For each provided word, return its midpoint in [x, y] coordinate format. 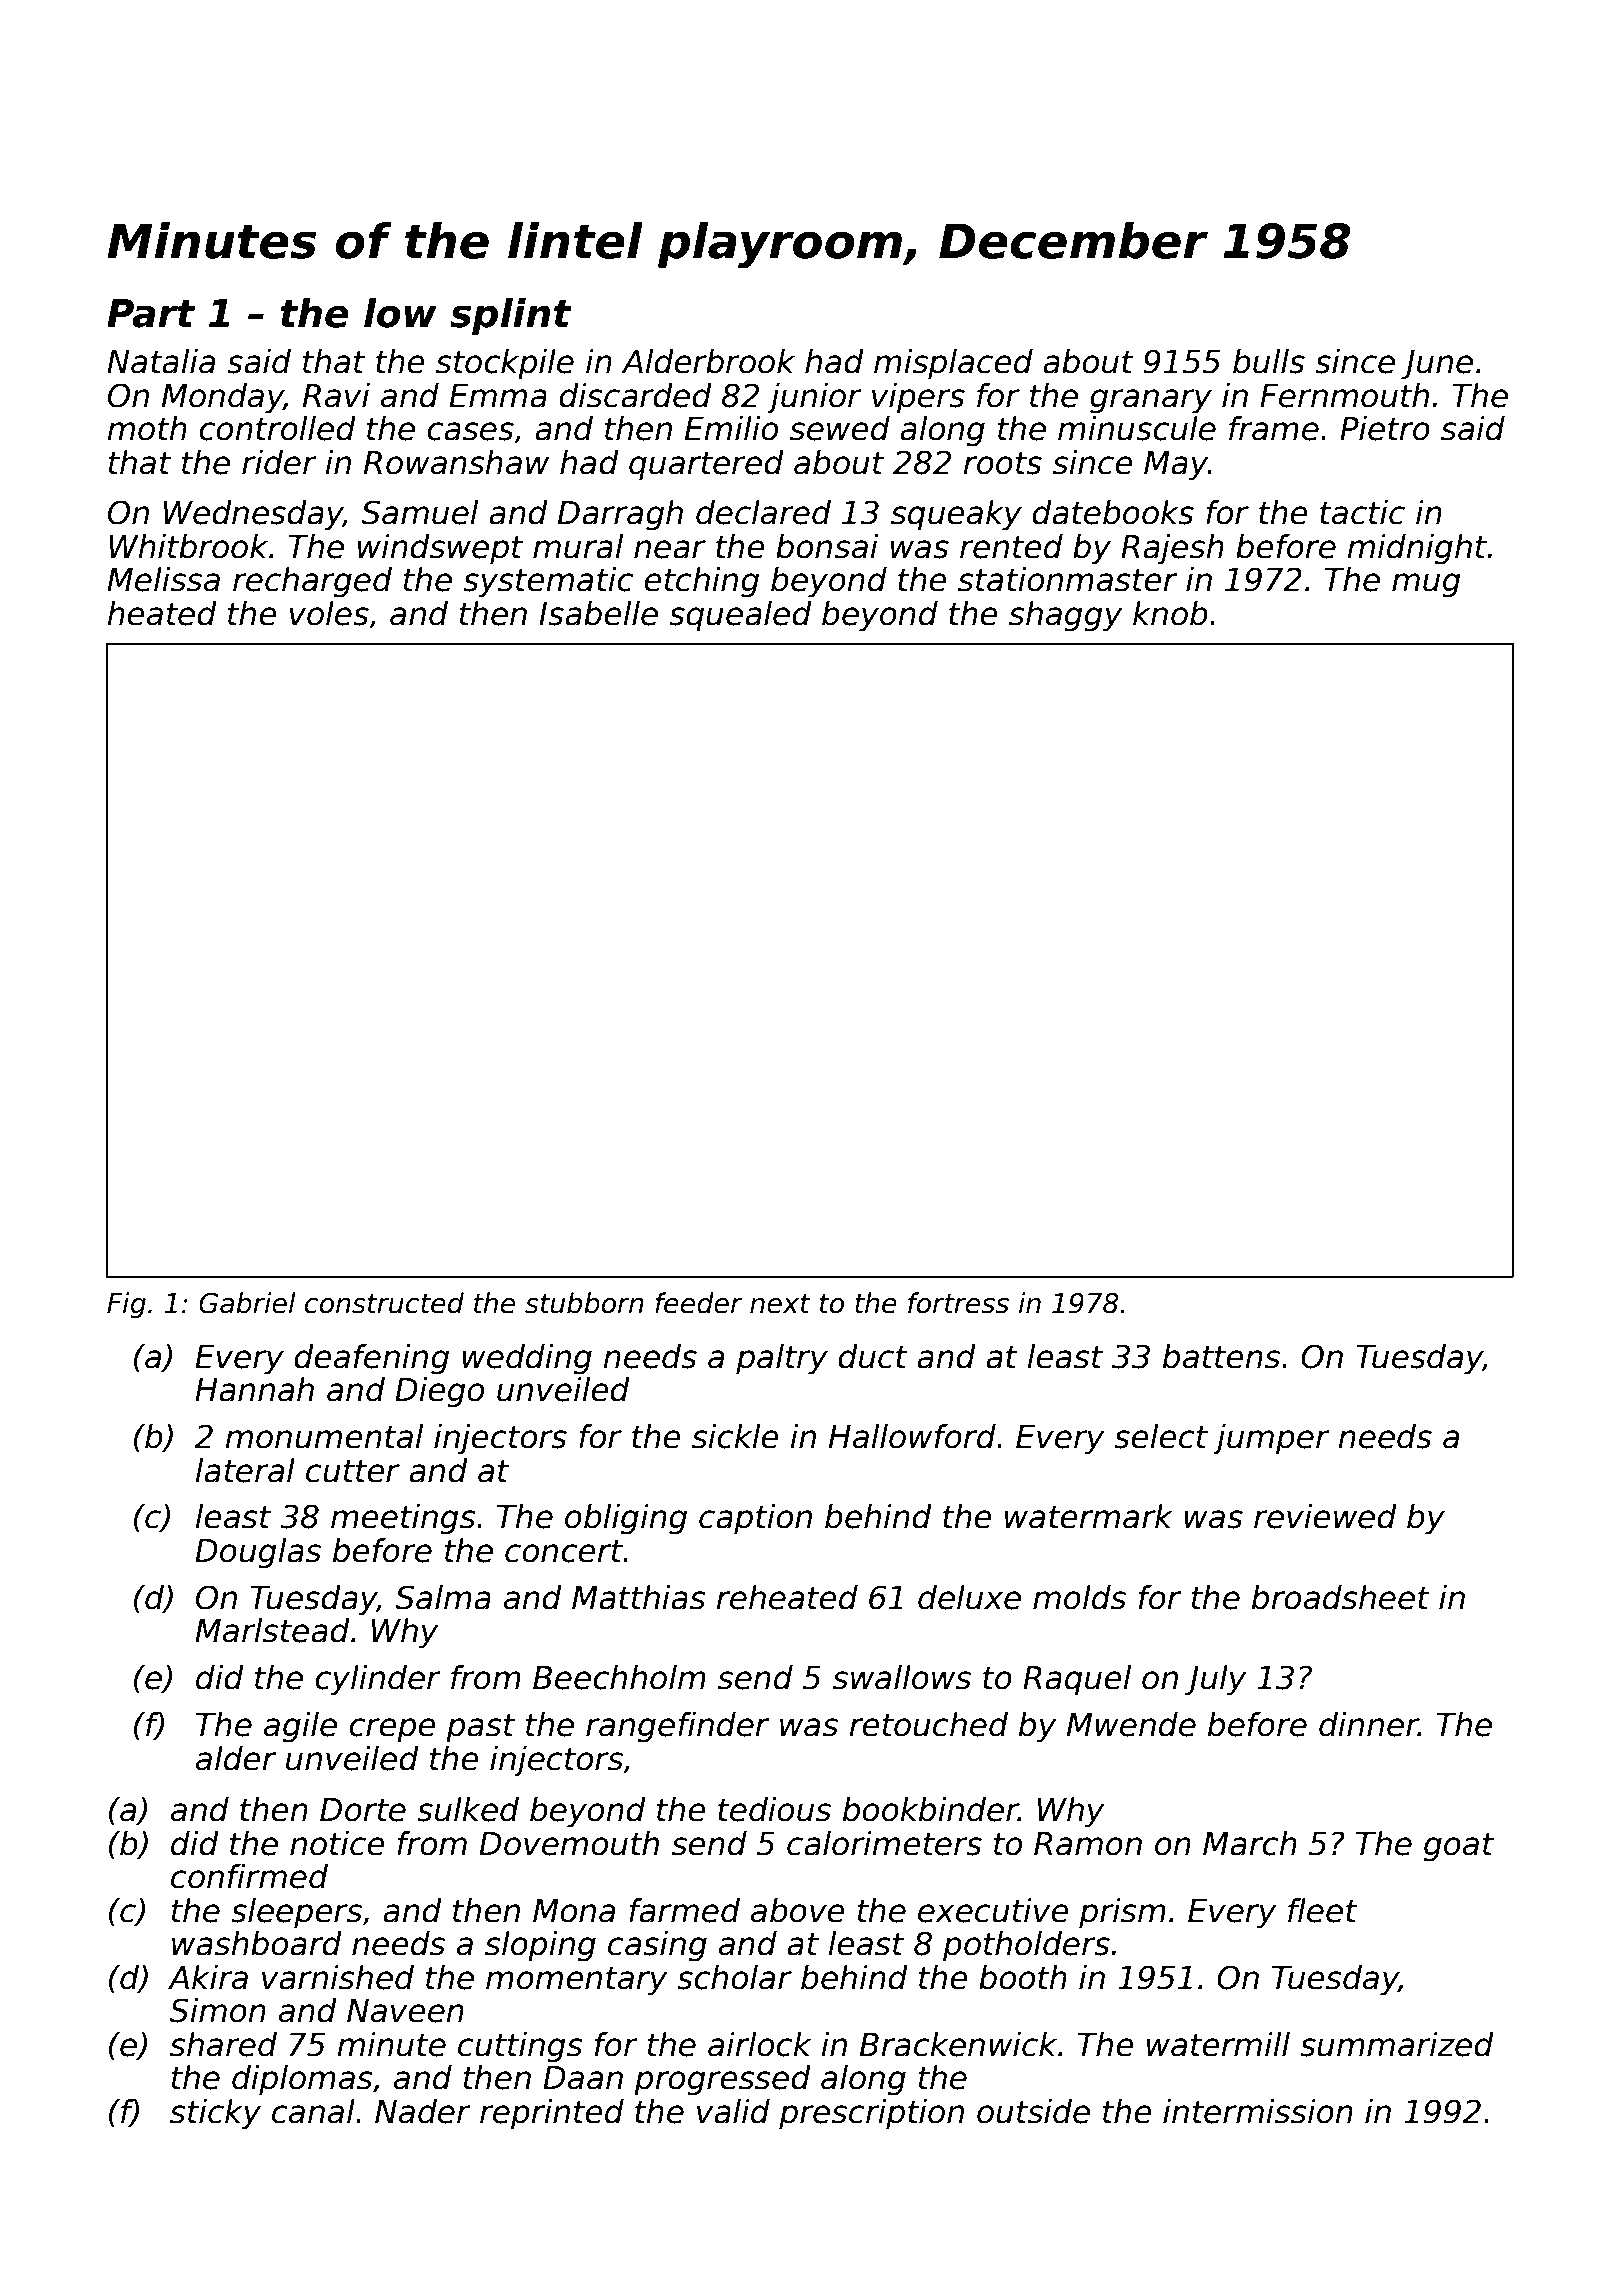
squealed [740, 616]
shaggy [1066, 616]
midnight [1417, 549]
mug [1426, 585]
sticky [215, 2114]
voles [329, 613]
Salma [443, 1597]
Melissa [163, 579]
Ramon [1088, 1844]
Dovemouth [569, 1843]
